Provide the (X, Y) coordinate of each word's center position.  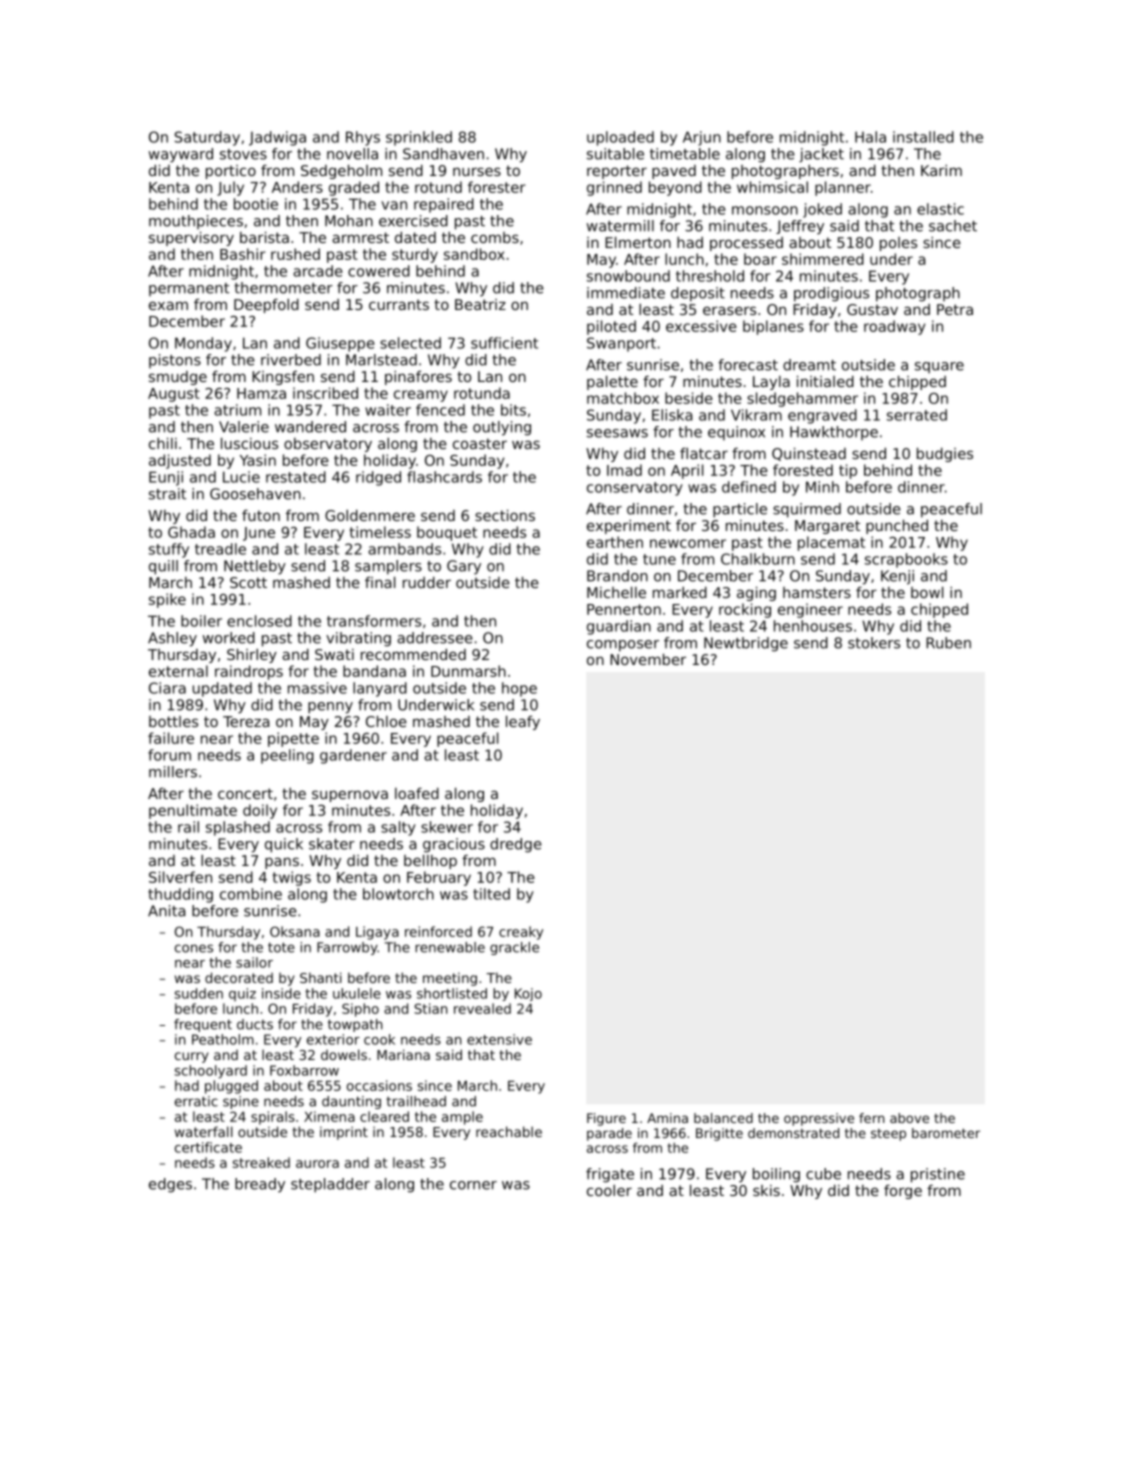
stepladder (330, 1185)
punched (897, 526)
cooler (609, 1190)
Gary (464, 567)
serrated (917, 415)
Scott (248, 582)
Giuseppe (340, 344)
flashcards (444, 477)
